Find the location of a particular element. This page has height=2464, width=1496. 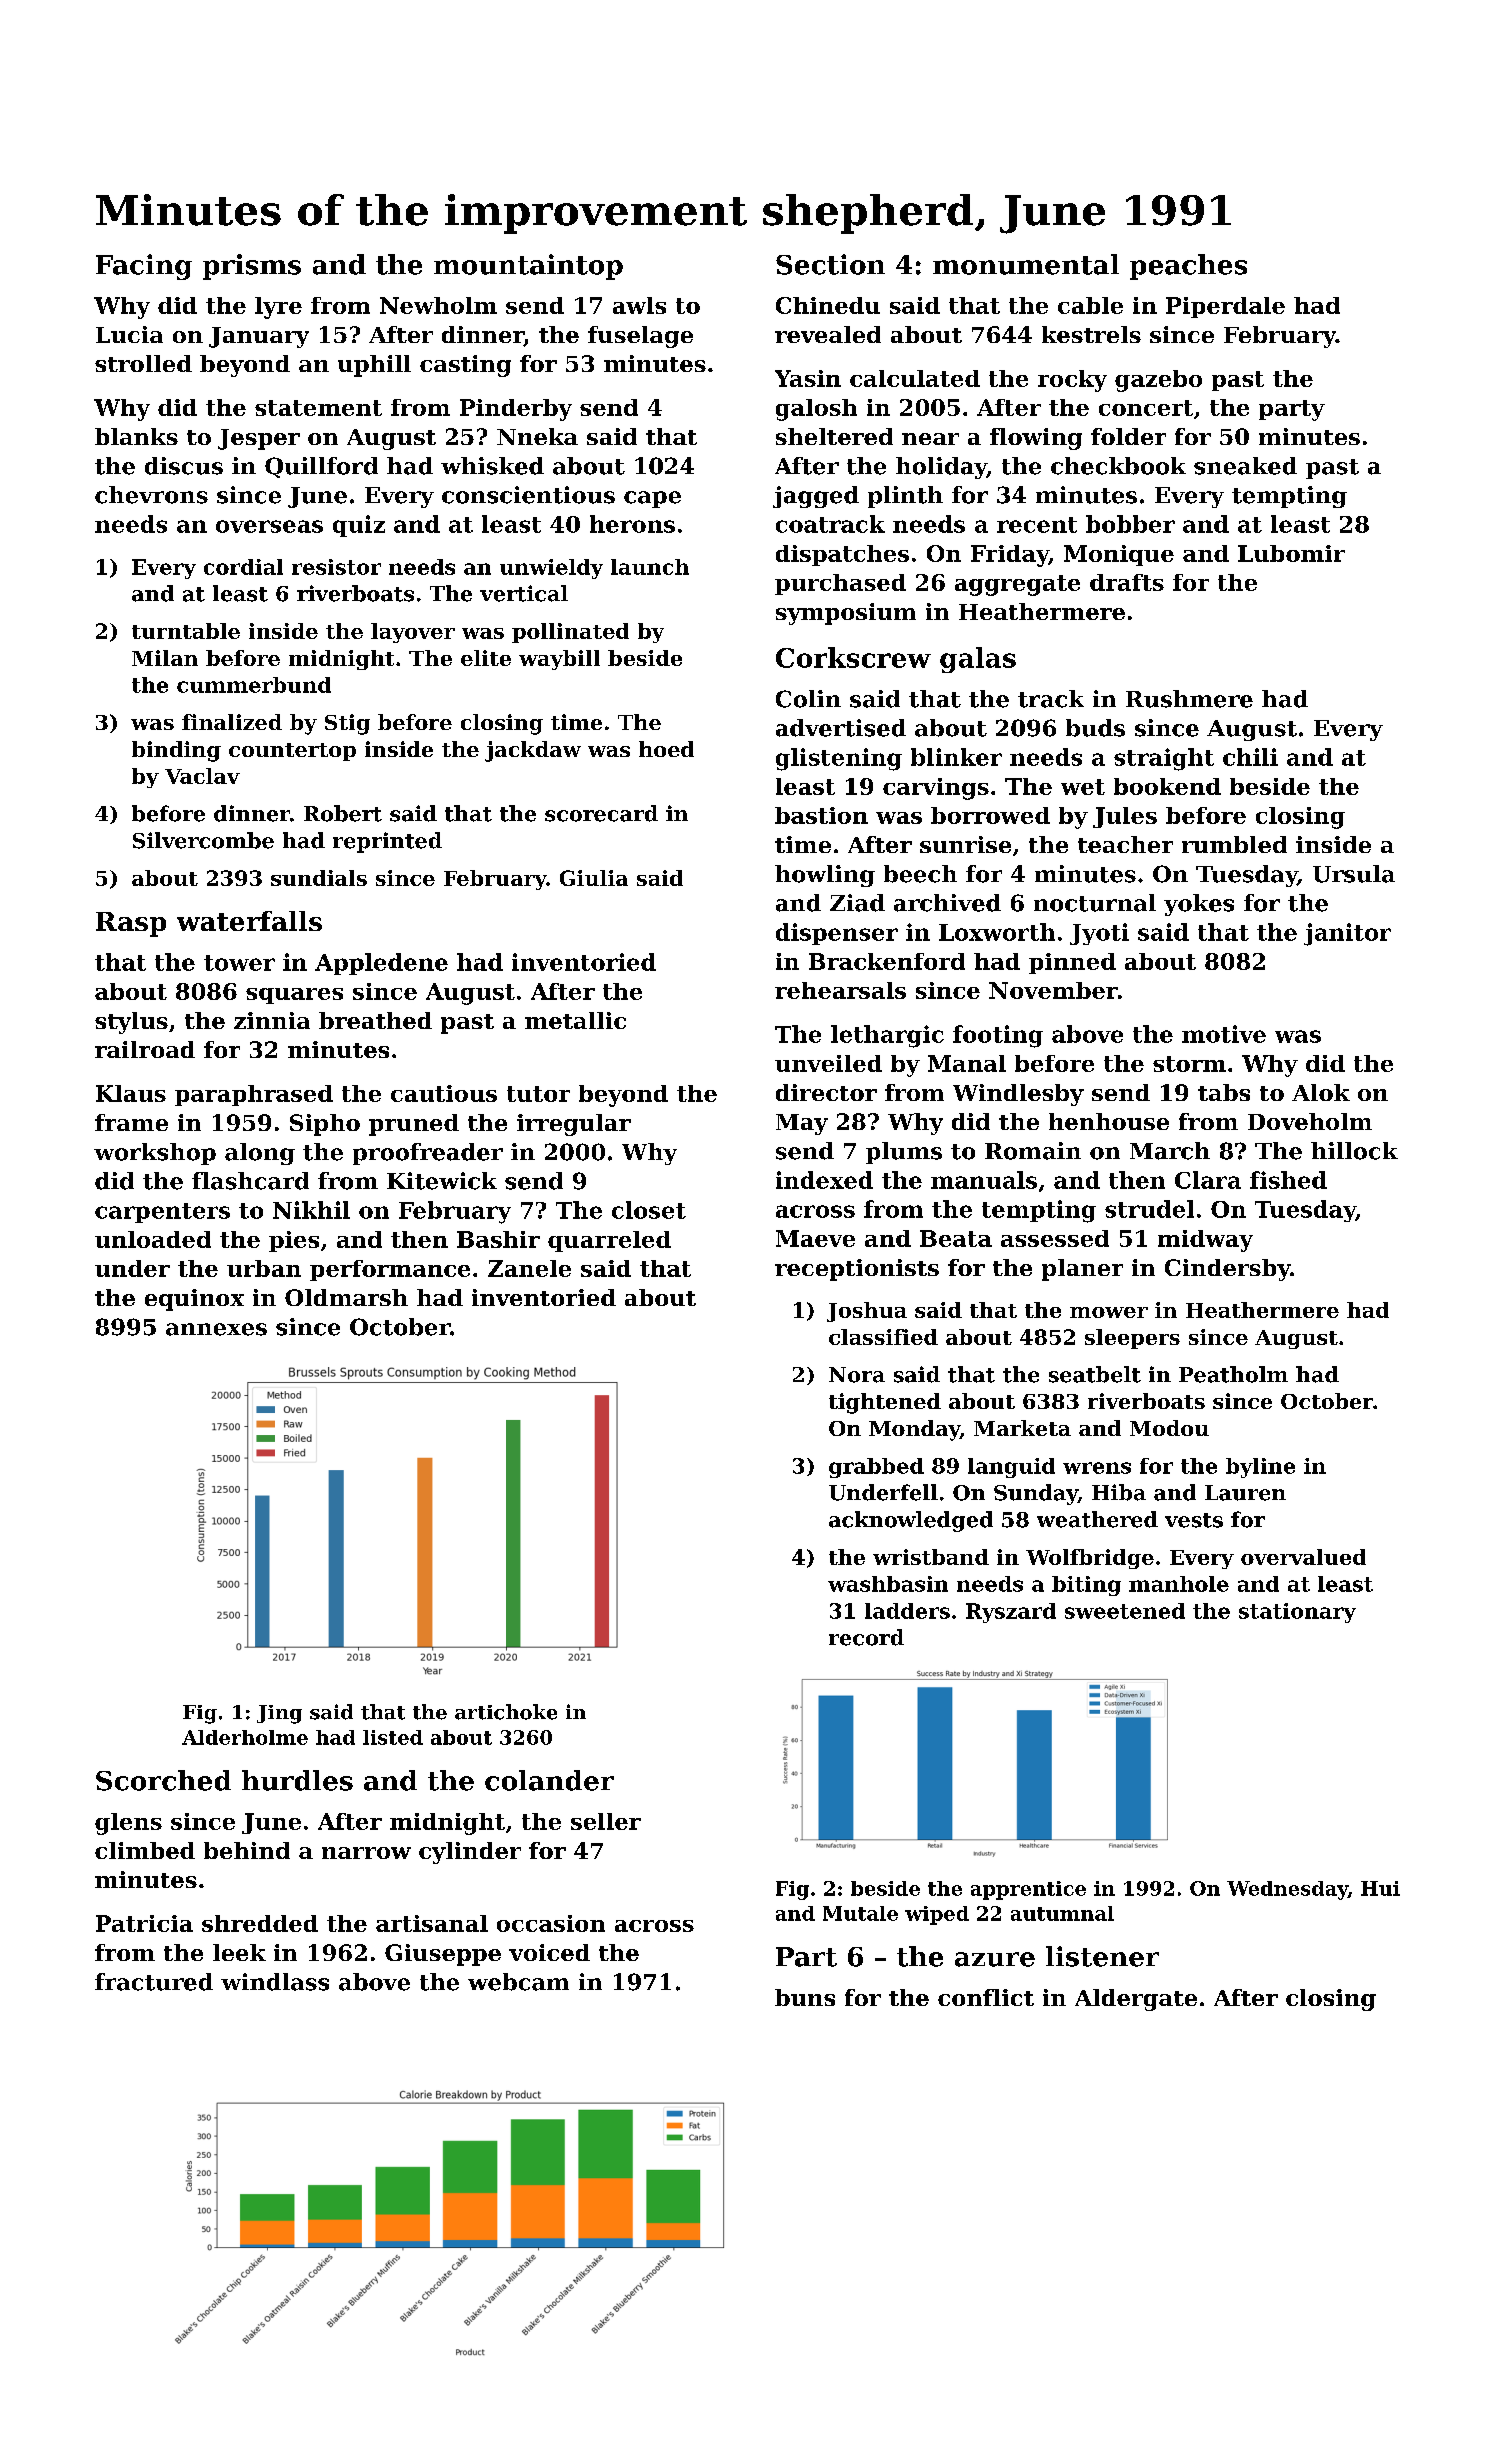

Section is located at coordinates (830, 264).
